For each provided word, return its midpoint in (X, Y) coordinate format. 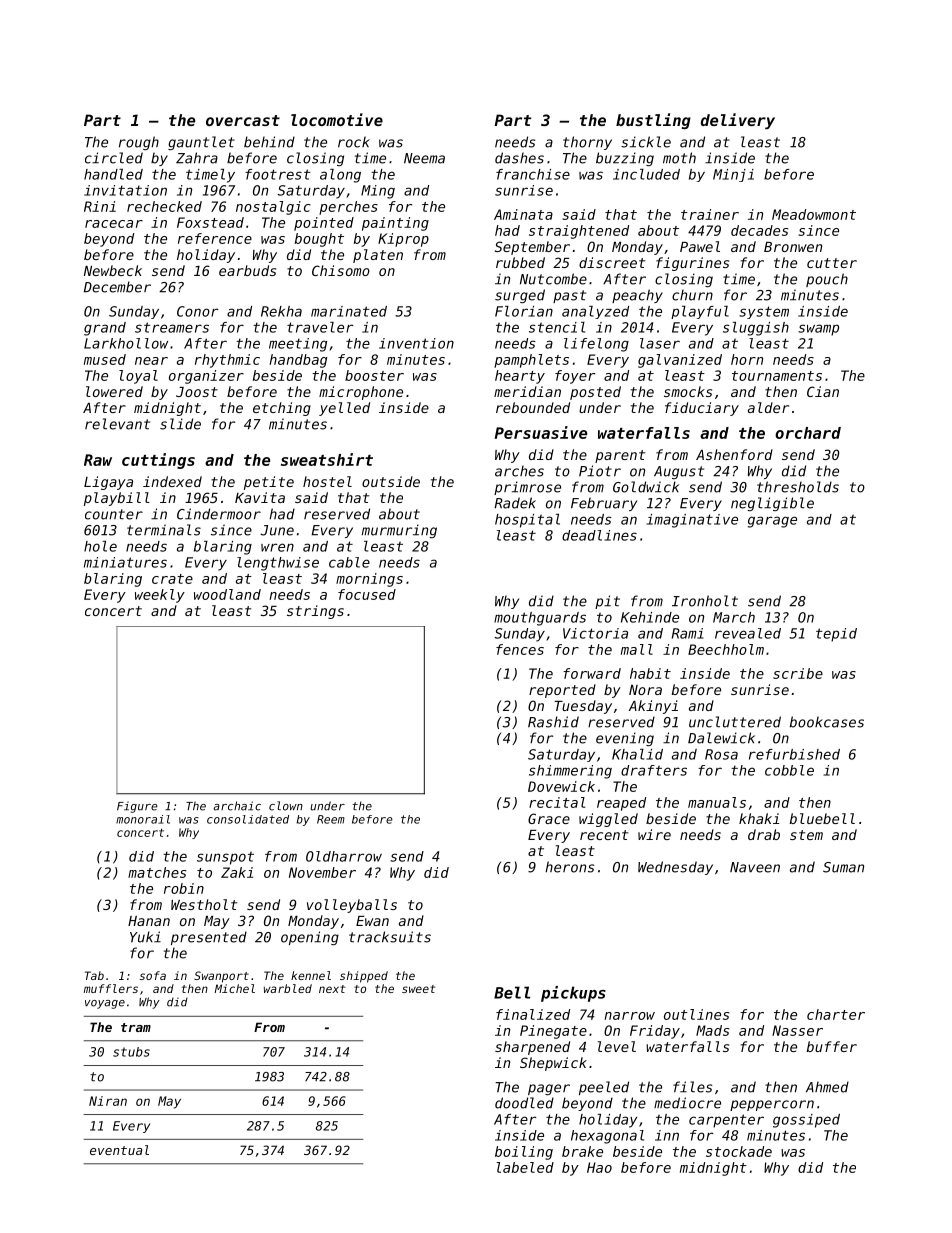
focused (367, 594)
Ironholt (705, 601)
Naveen (755, 867)
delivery (738, 121)
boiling (524, 1153)
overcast (243, 120)
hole (100, 546)
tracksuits (390, 937)
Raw (98, 460)
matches (157, 872)
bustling (653, 121)
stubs (131, 1052)
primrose (527, 488)
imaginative (692, 521)
